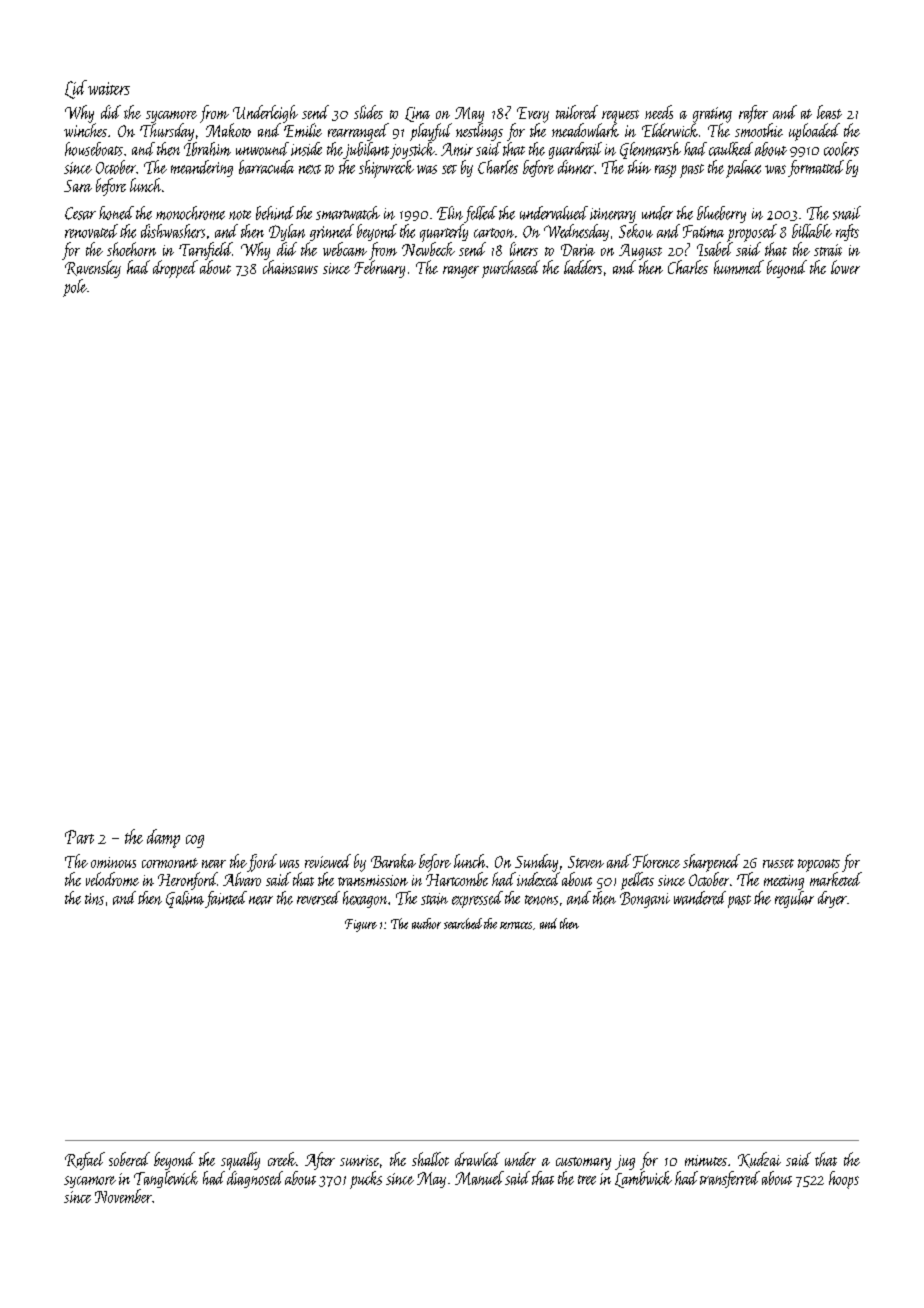 Image resolution: width=924 pixels, height=1308 pixels. I want to click on snail, so click(847, 213).
